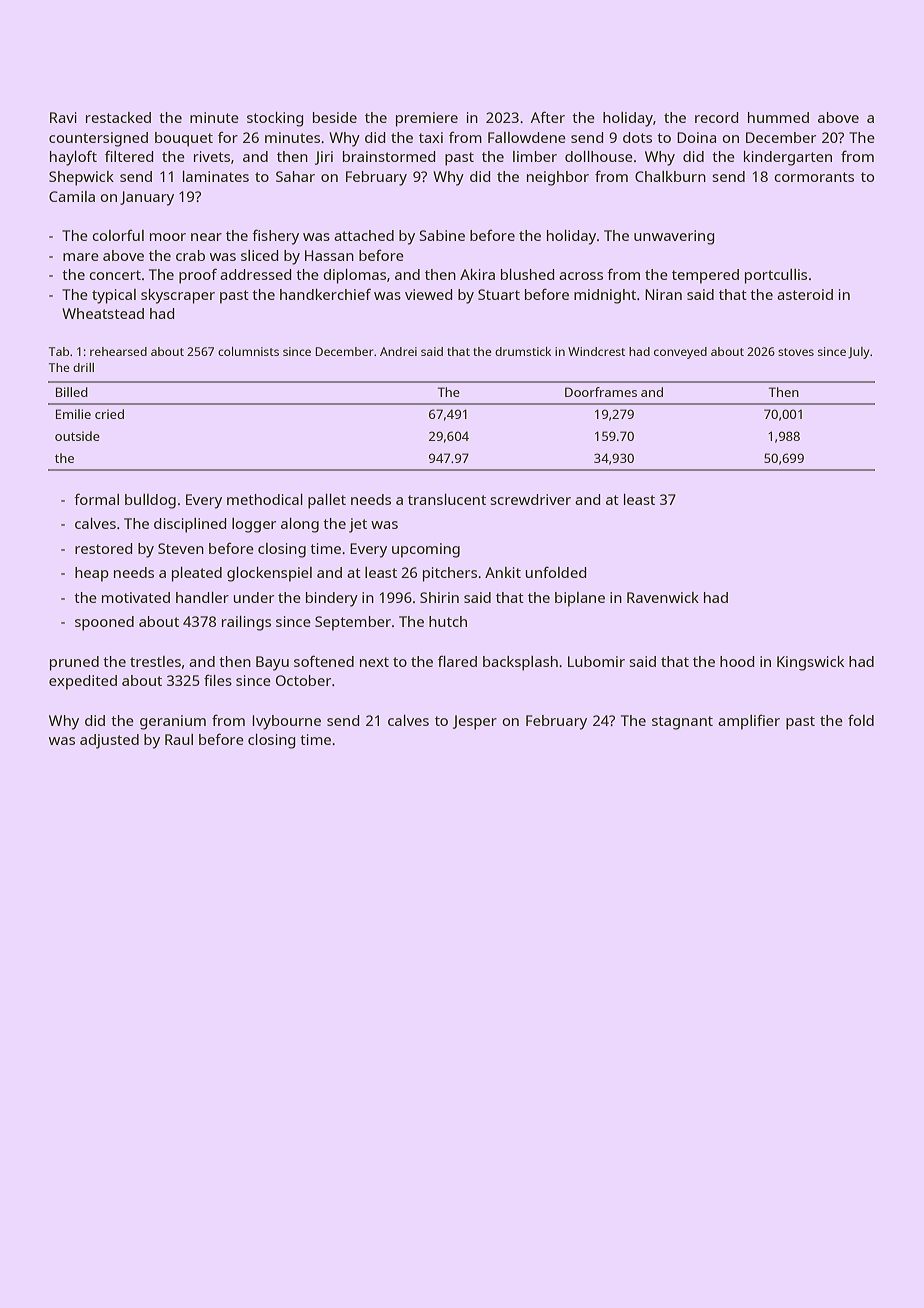 Image resolution: width=924 pixels, height=1308 pixels. What do you see at coordinates (663, 597) in the screenshot?
I see `Ravenwick` at bounding box center [663, 597].
